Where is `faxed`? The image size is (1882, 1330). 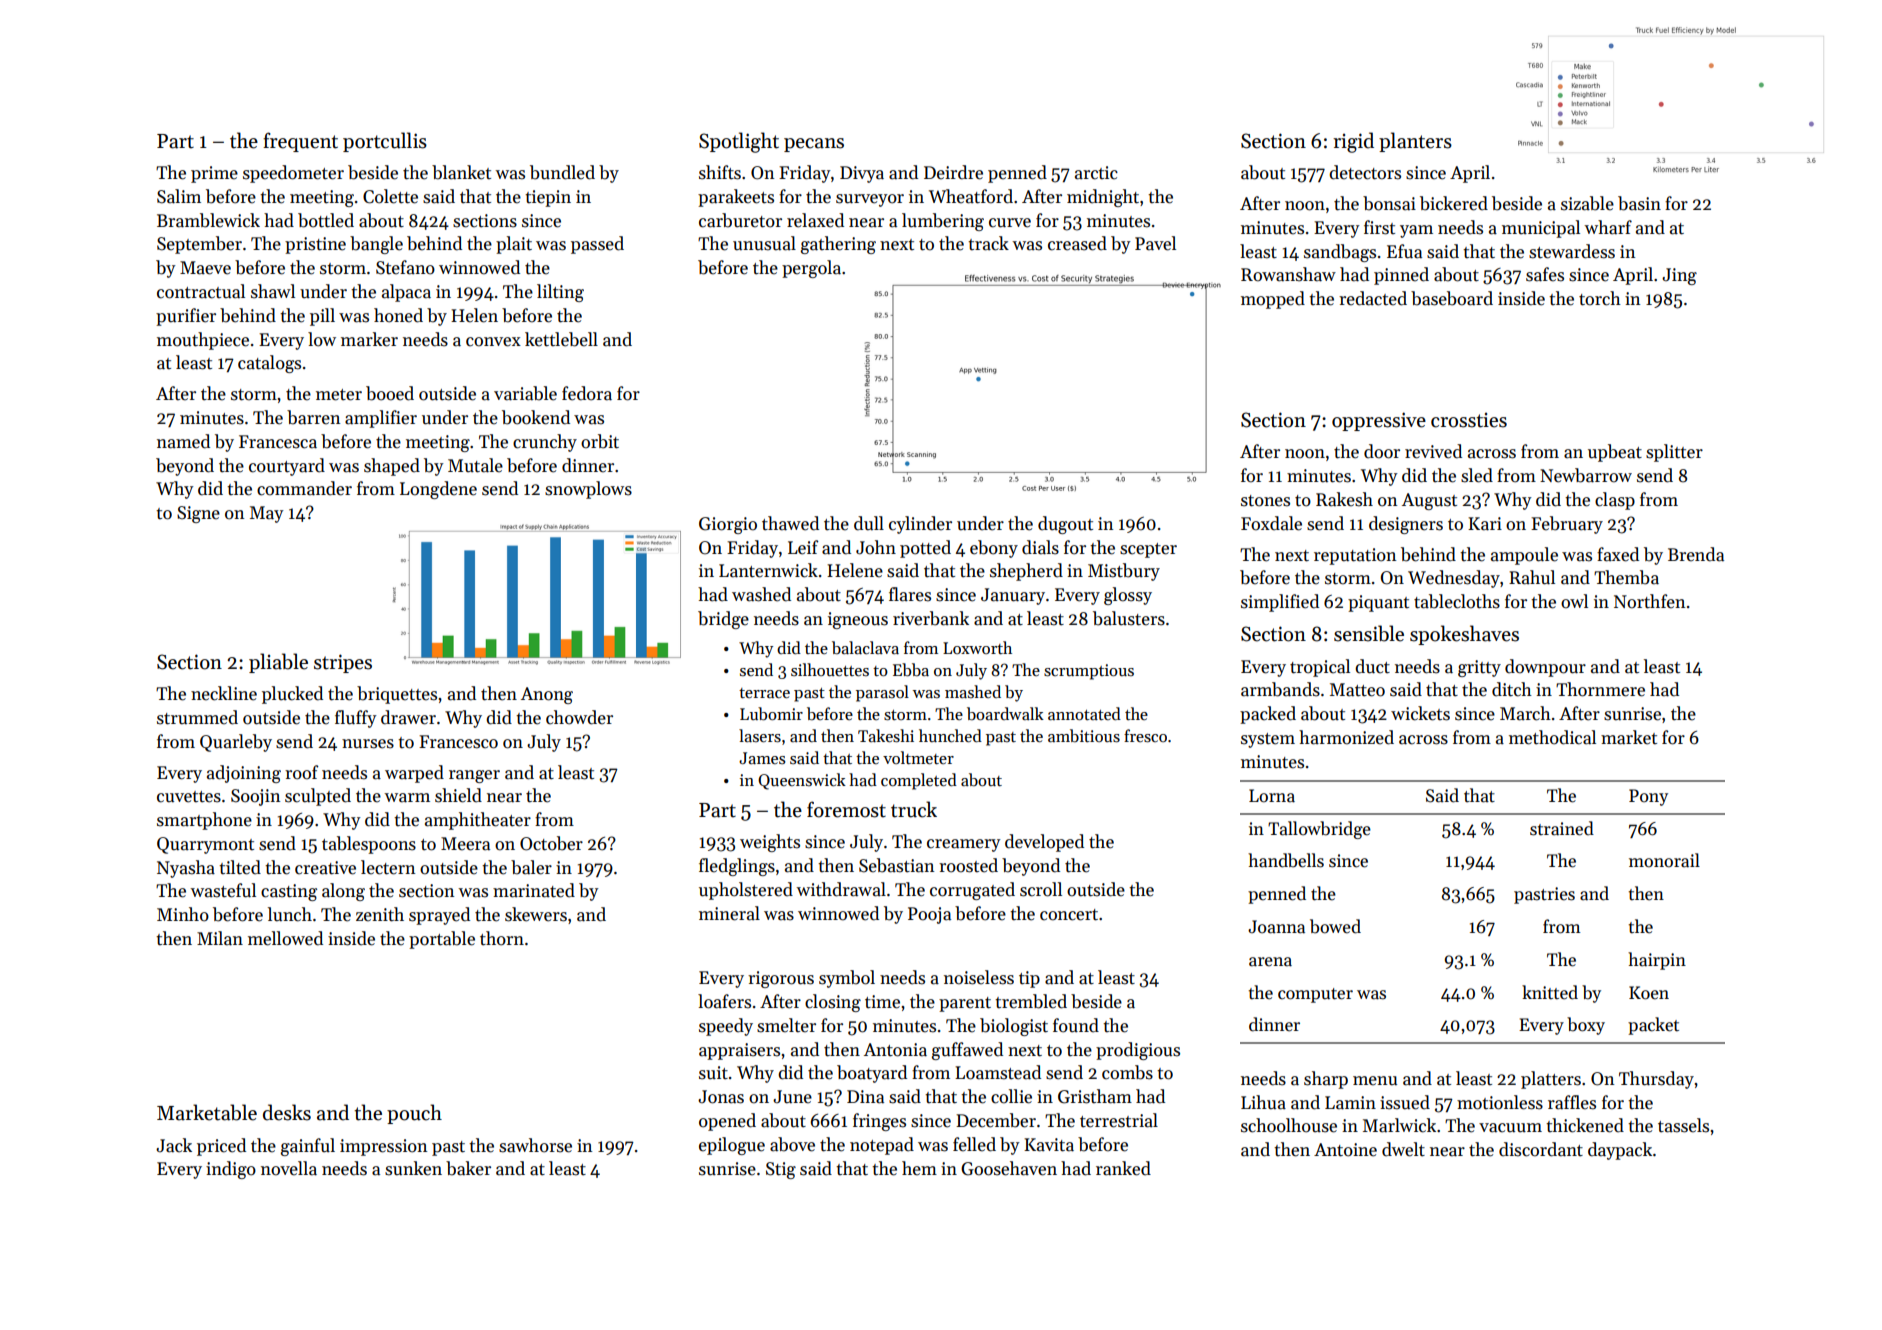 faxed is located at coordinates (1618, 554).
